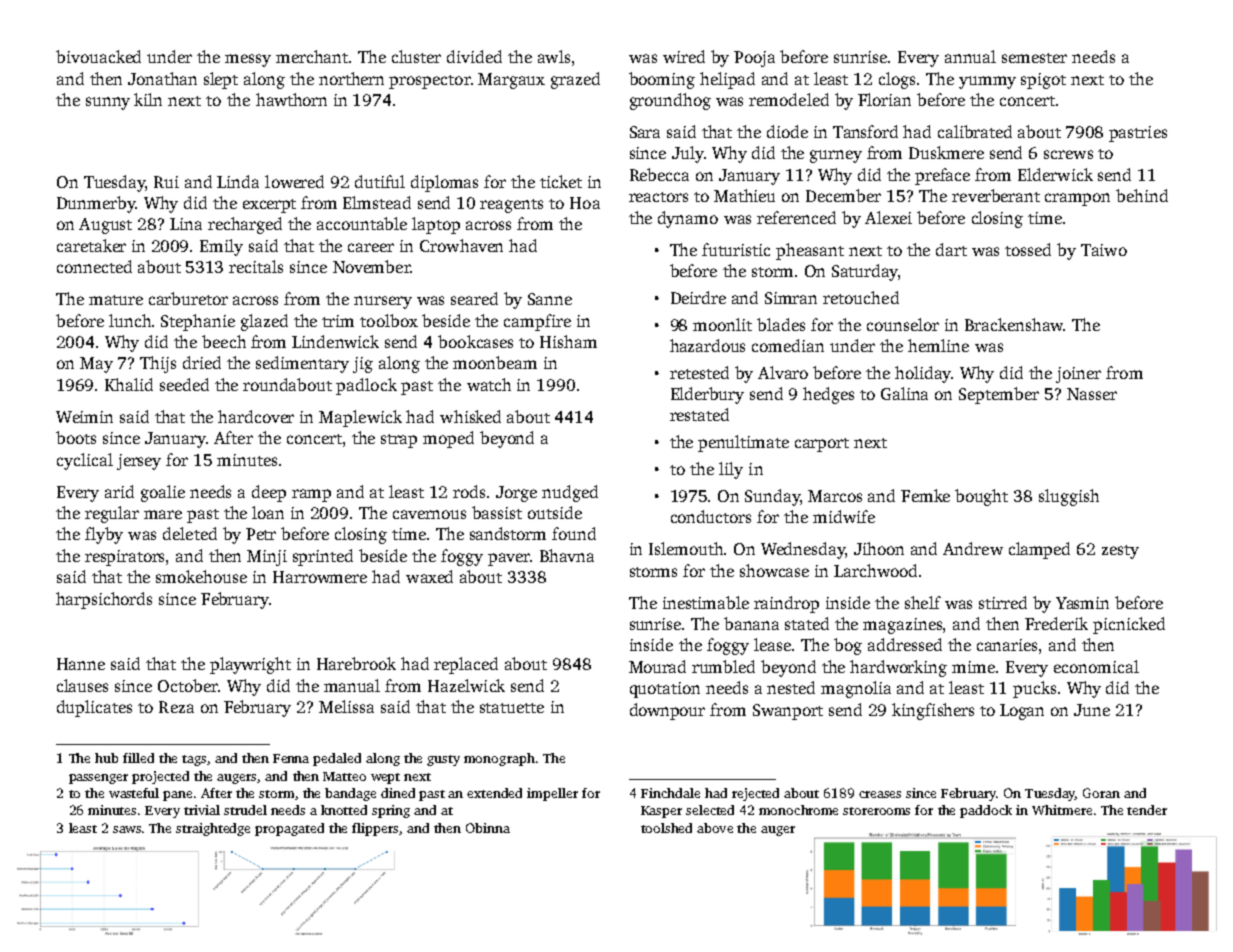 This page has height=952, width=1233. Describe the element at coordinates (1068, 154) in the page. I see `screws` at that location.
